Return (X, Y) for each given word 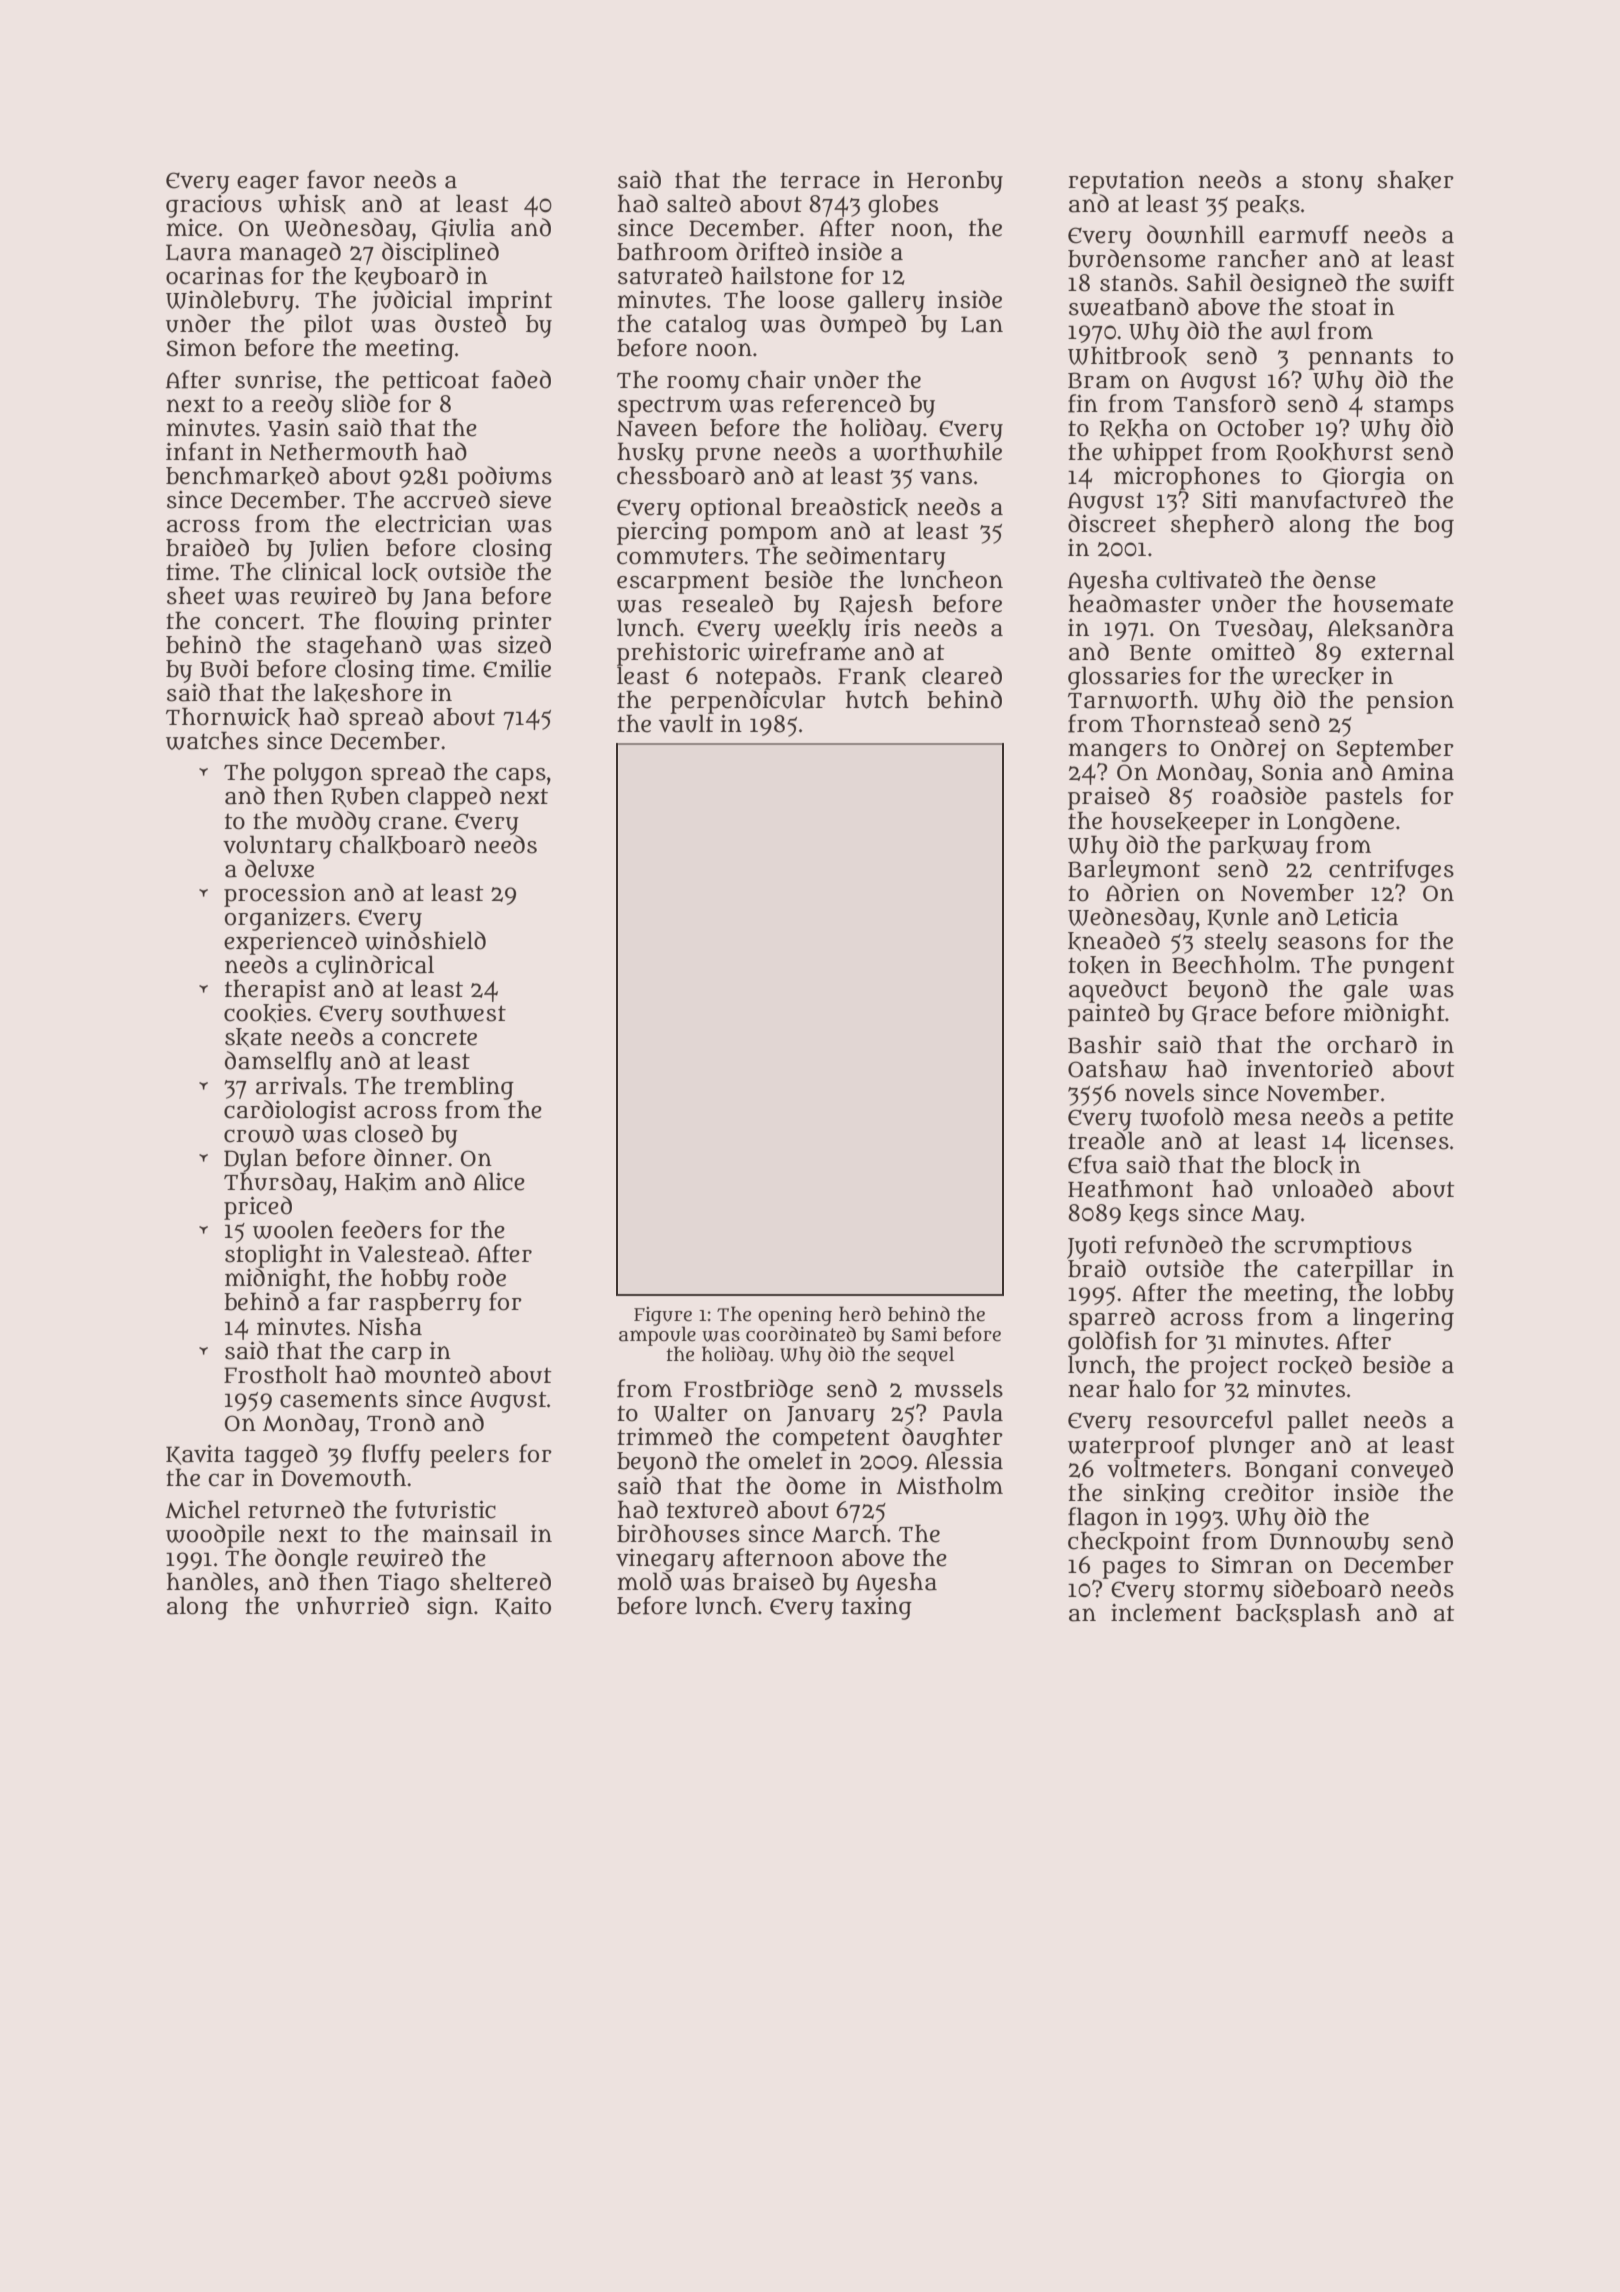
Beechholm (1234, 964)
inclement (1166, 1612)
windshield (425, 940)
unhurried (352, 1605)
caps (521, 776)
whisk (312, 204)
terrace (820, 180)
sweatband (1129, 306)
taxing (877, 1608)
